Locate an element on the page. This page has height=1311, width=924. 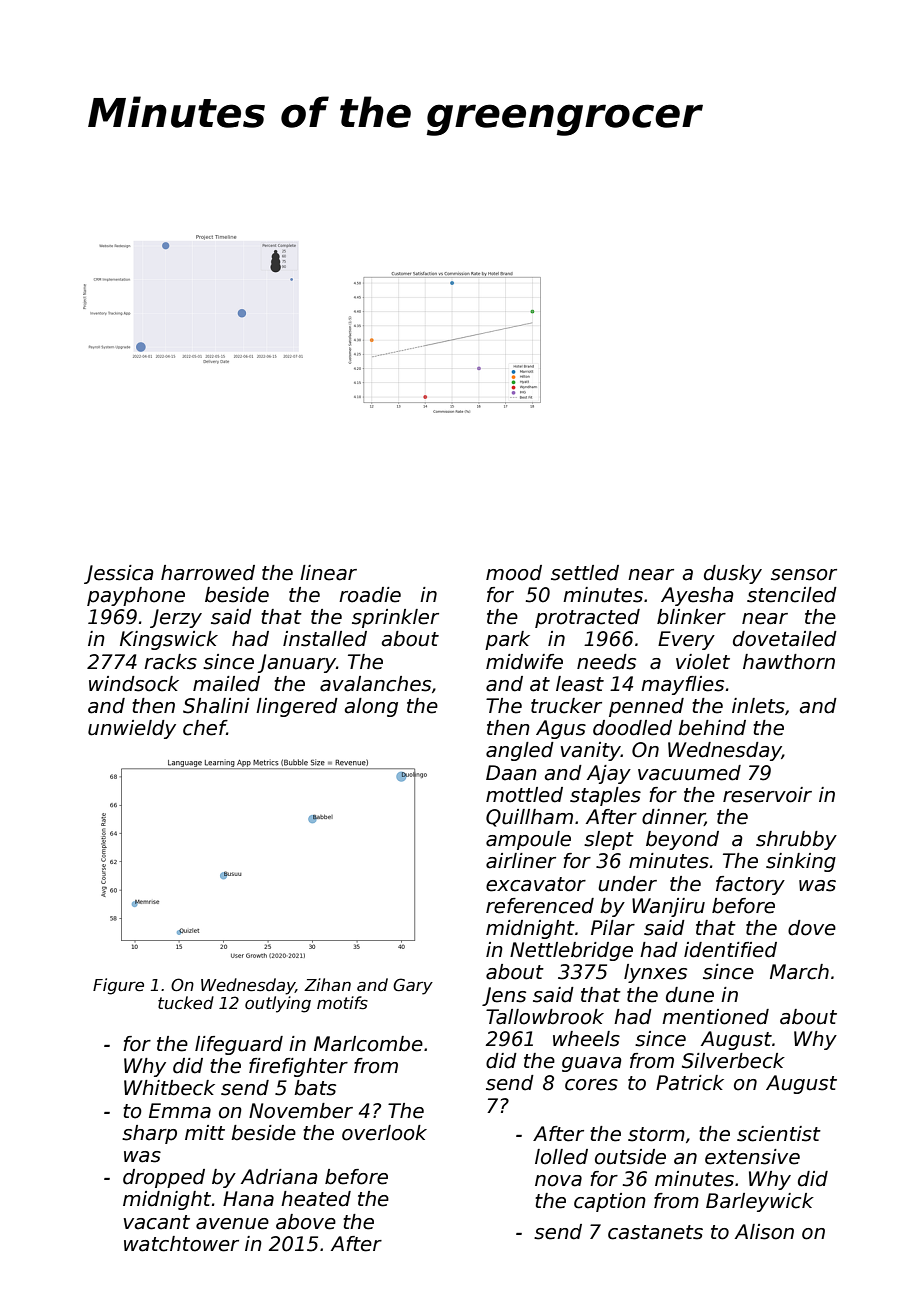
Silverbeck is located at coordinates (733, 1061).
